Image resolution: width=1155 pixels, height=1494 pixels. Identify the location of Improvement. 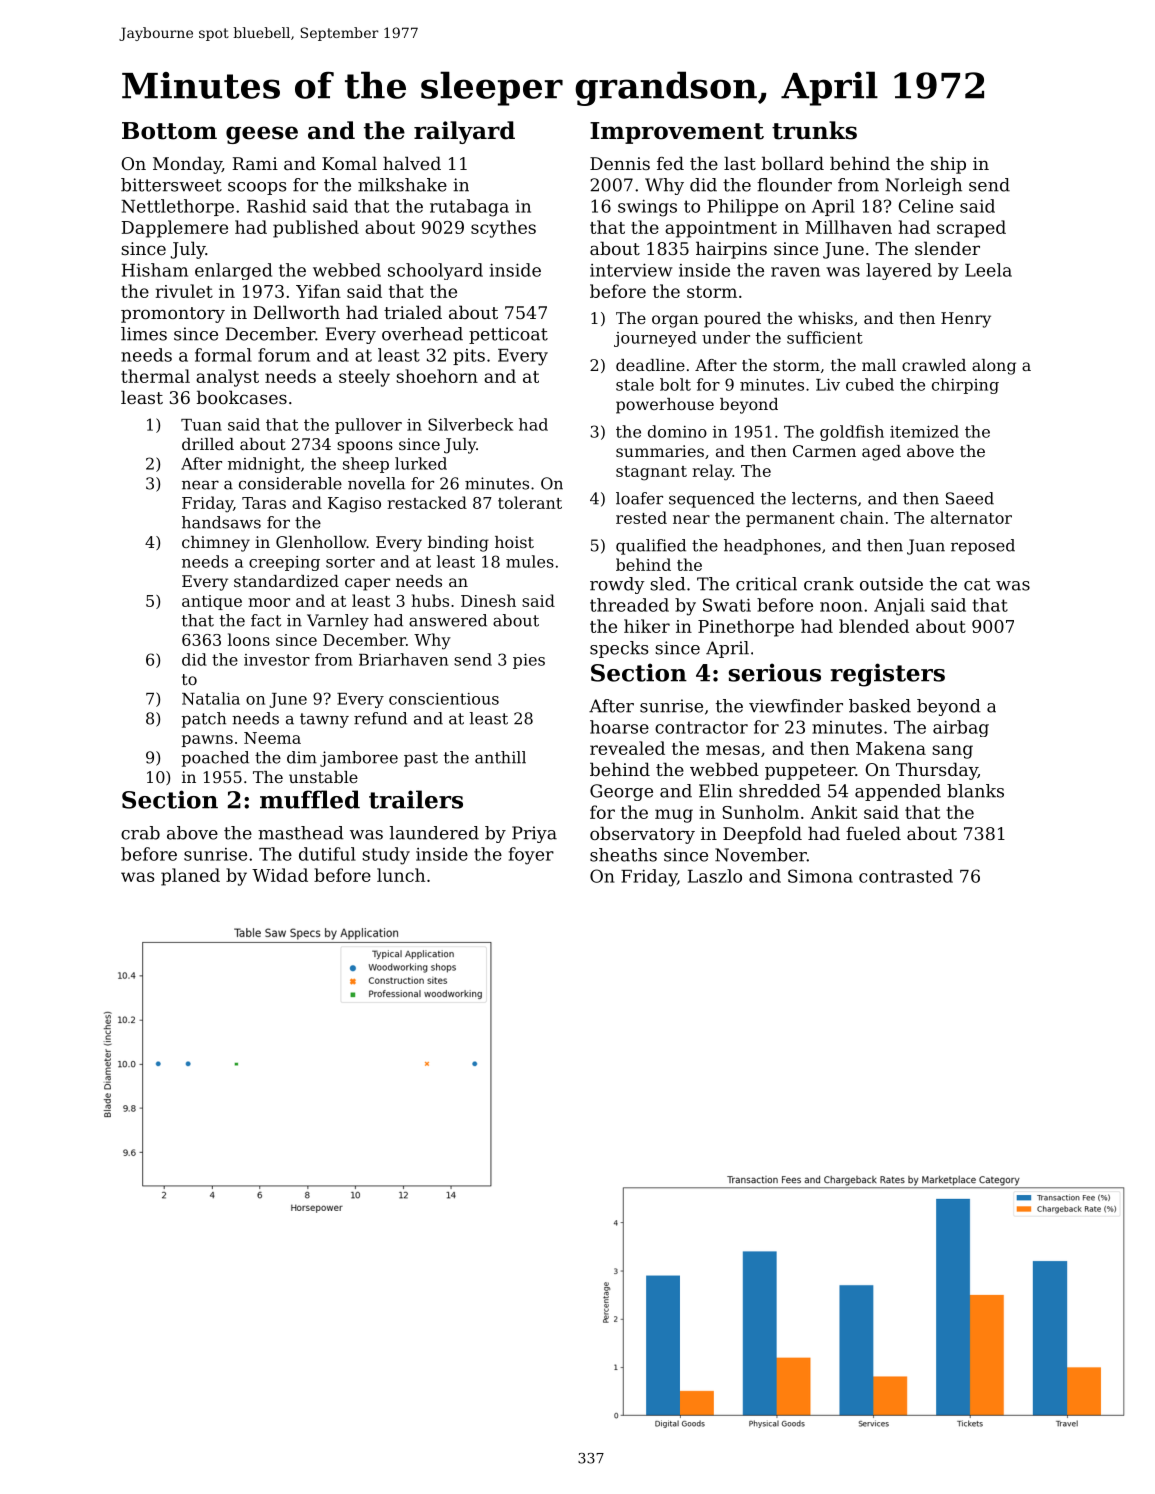
(677, 133).
